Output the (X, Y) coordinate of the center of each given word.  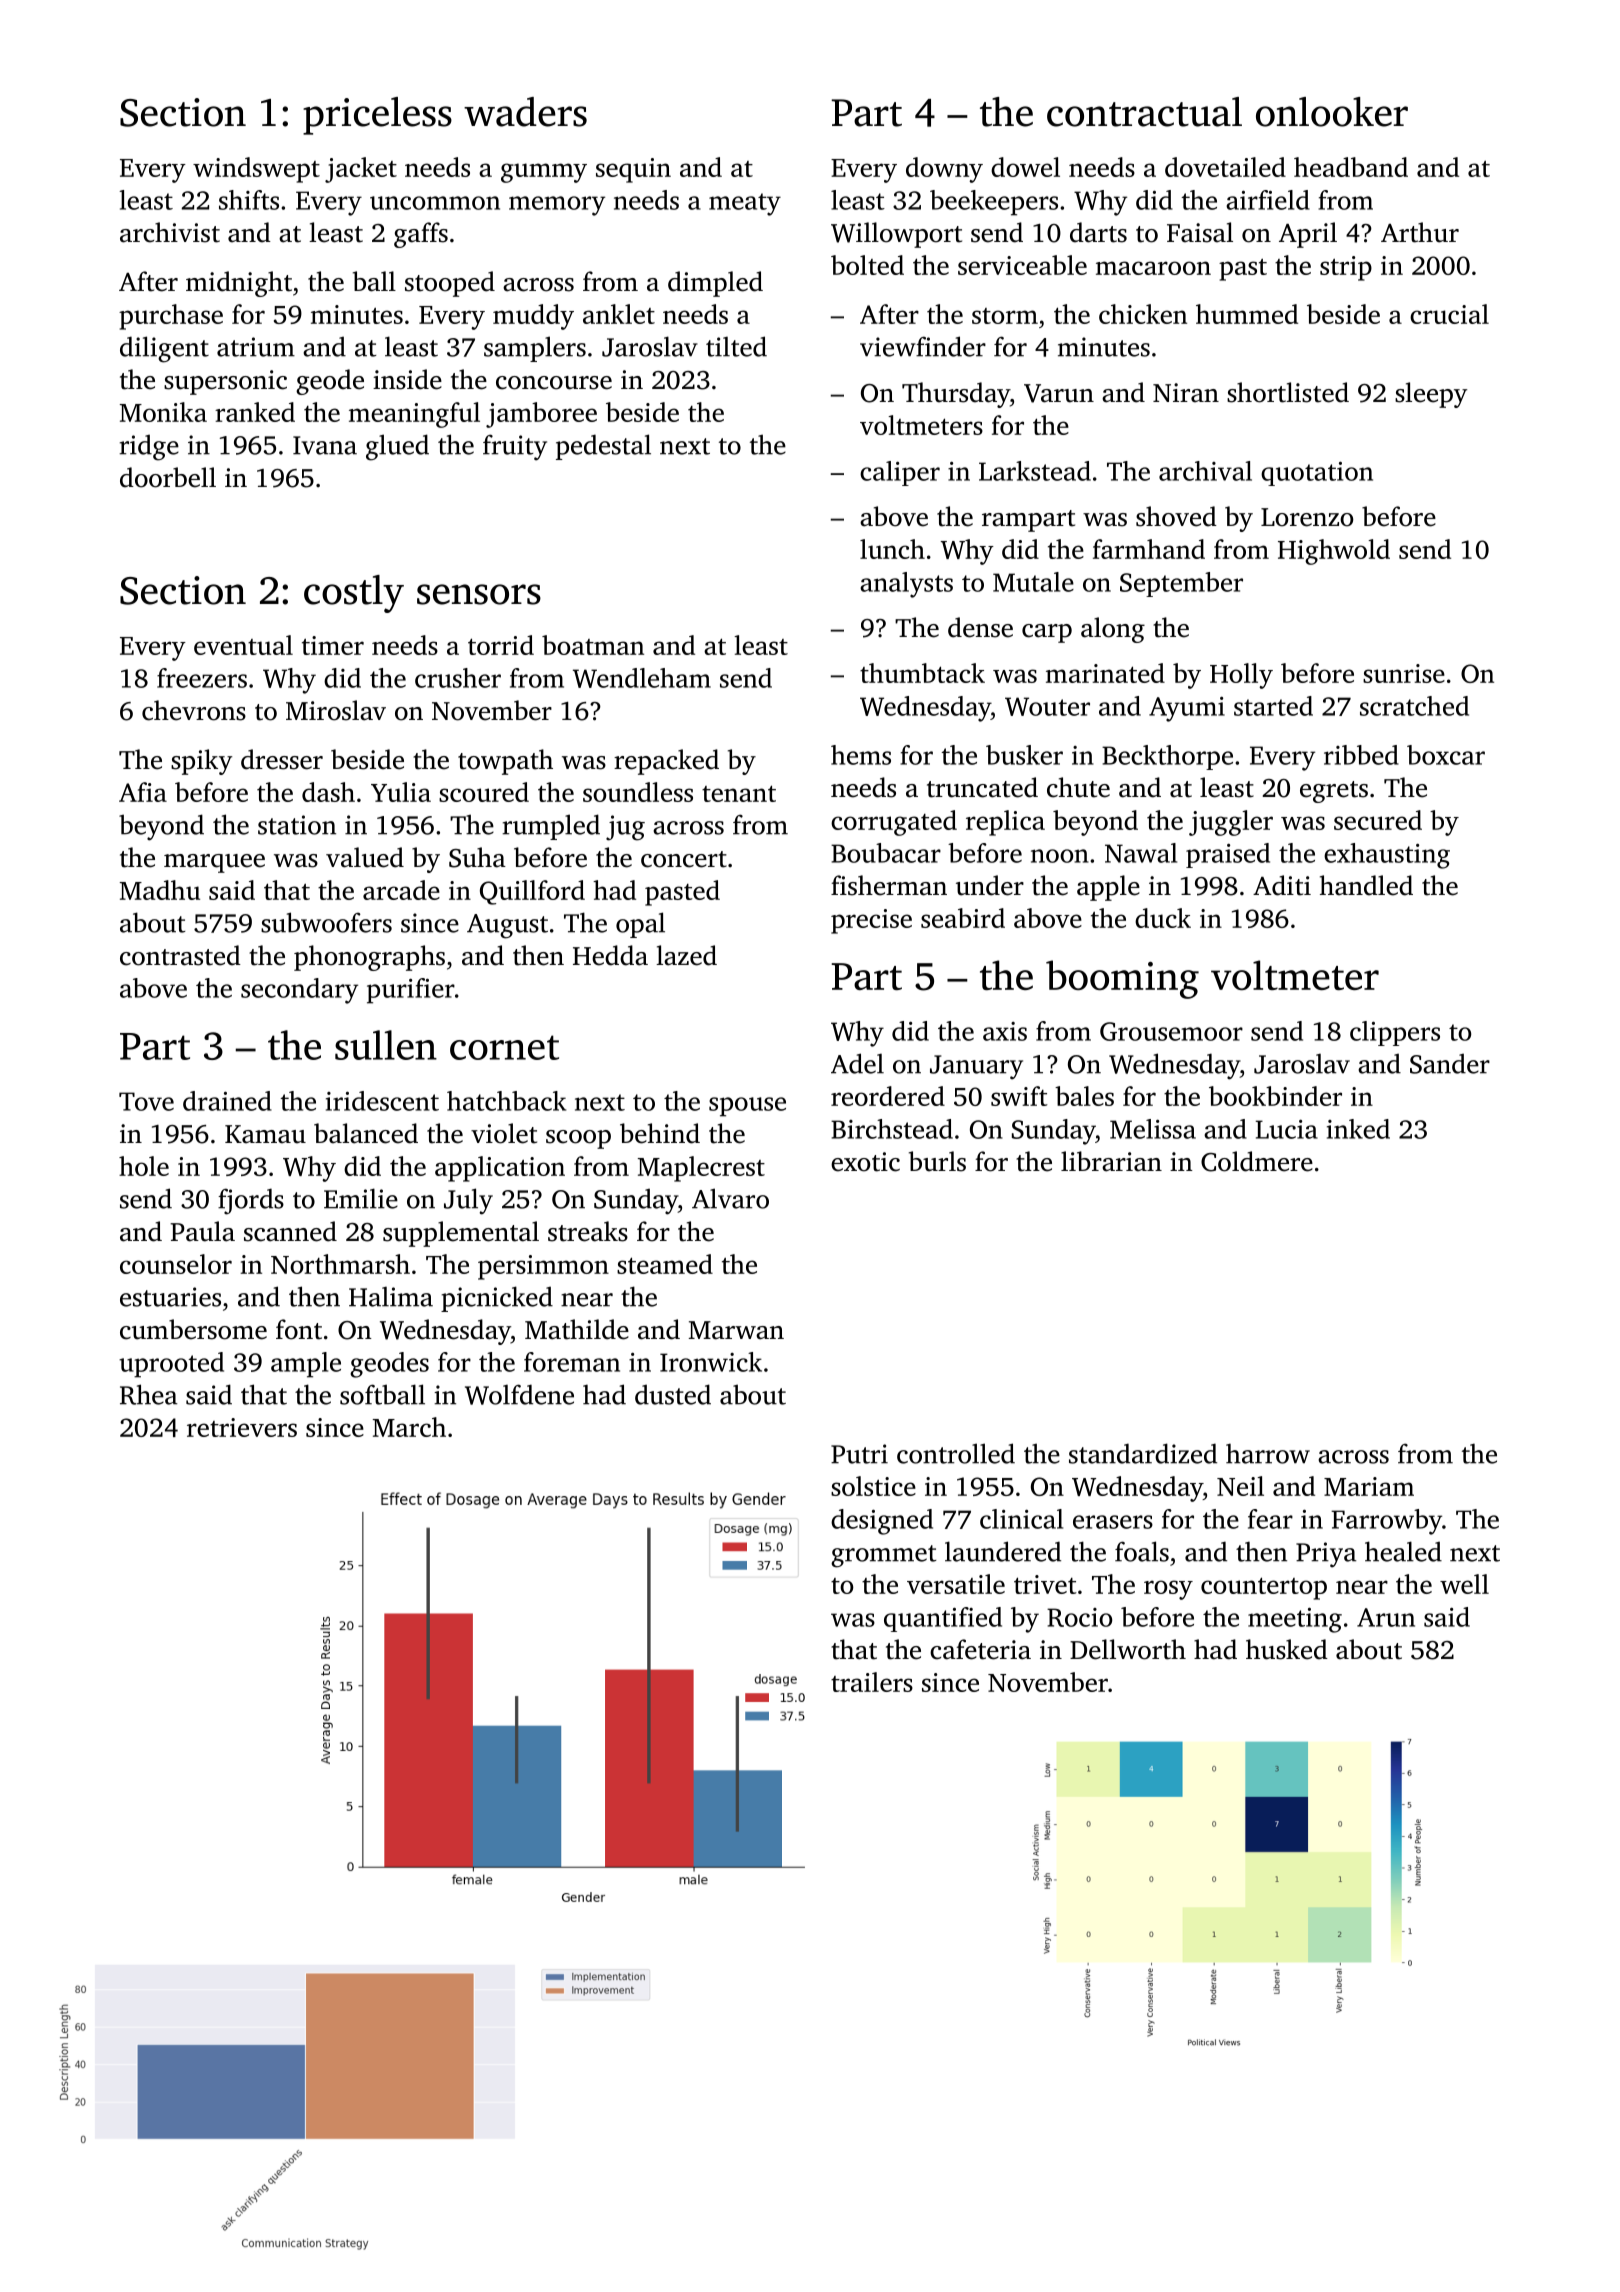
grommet (884, 1556)
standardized (1143, 1453)
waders (525, 112)
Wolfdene (519, 1394)
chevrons (194, 710)
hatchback (506, 1101)
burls (937, 1161)
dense (980, 627)
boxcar (1446, 755)
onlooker (1332, 112)
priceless (377, 116)
